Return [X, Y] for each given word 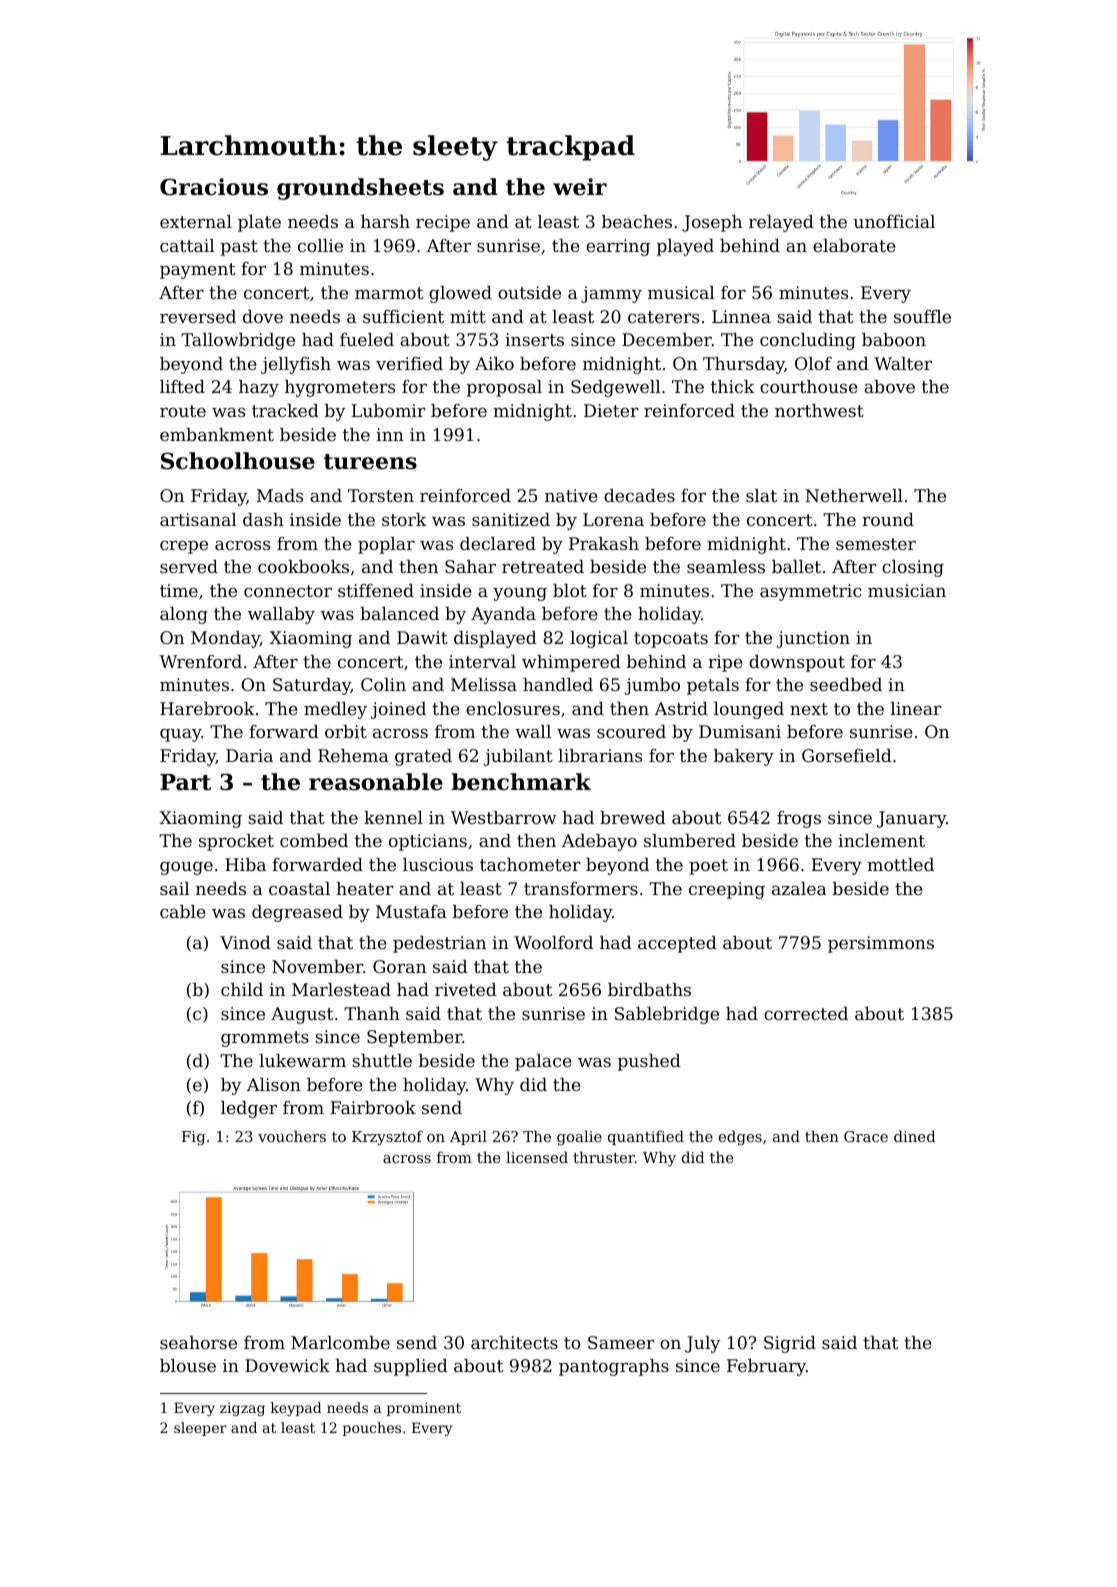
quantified [646, 1137]
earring [618, 247]
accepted [677, 944]
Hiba [245, 864]
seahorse [198, 1342]
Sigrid [790, 1344]
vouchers [292, 1136]
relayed [781, 223]
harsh [385, 221]
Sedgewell [616, 388]
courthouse [809, 386]
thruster [604, 1157]
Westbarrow [504, 817]
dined [915, 1136]
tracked [285, 410]
